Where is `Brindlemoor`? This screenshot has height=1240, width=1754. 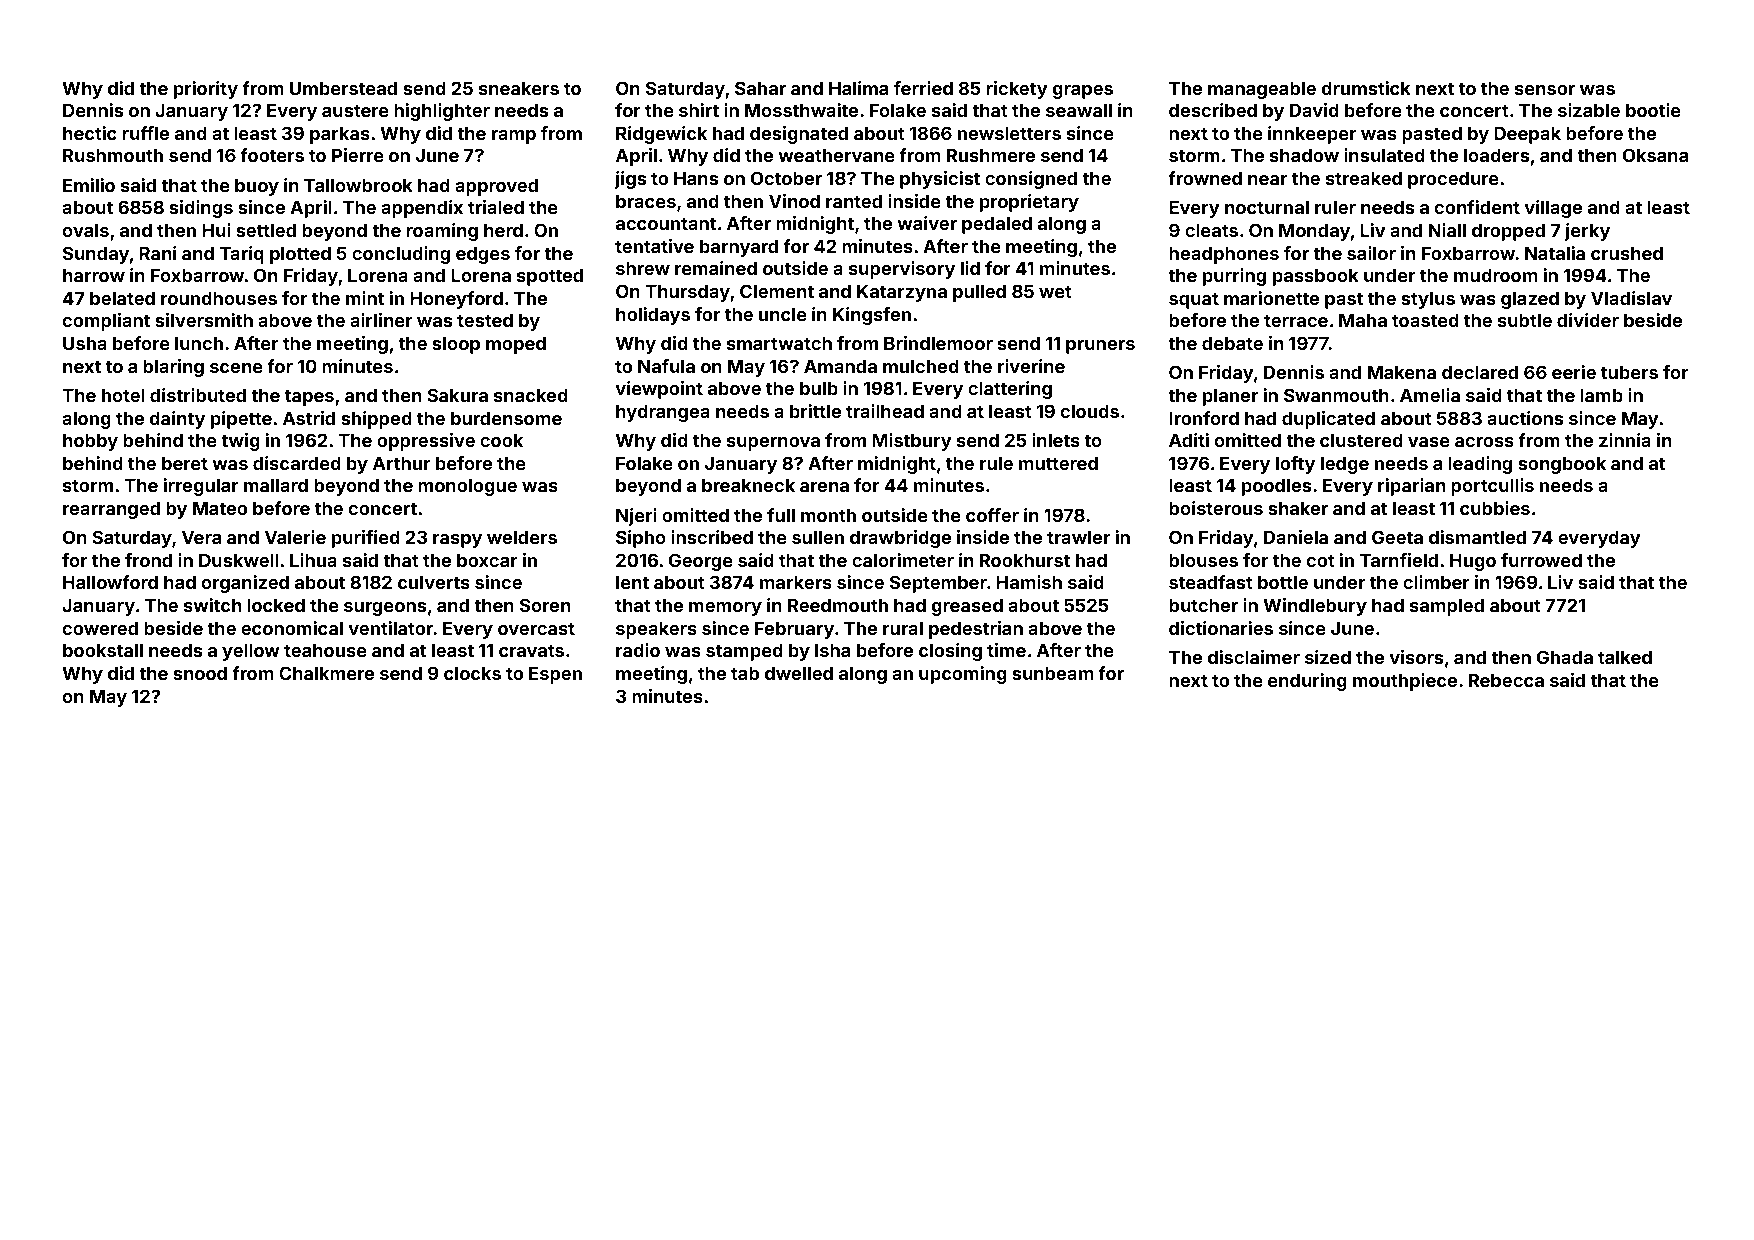 Brindlemoor is located at coordinates (938, 343).
